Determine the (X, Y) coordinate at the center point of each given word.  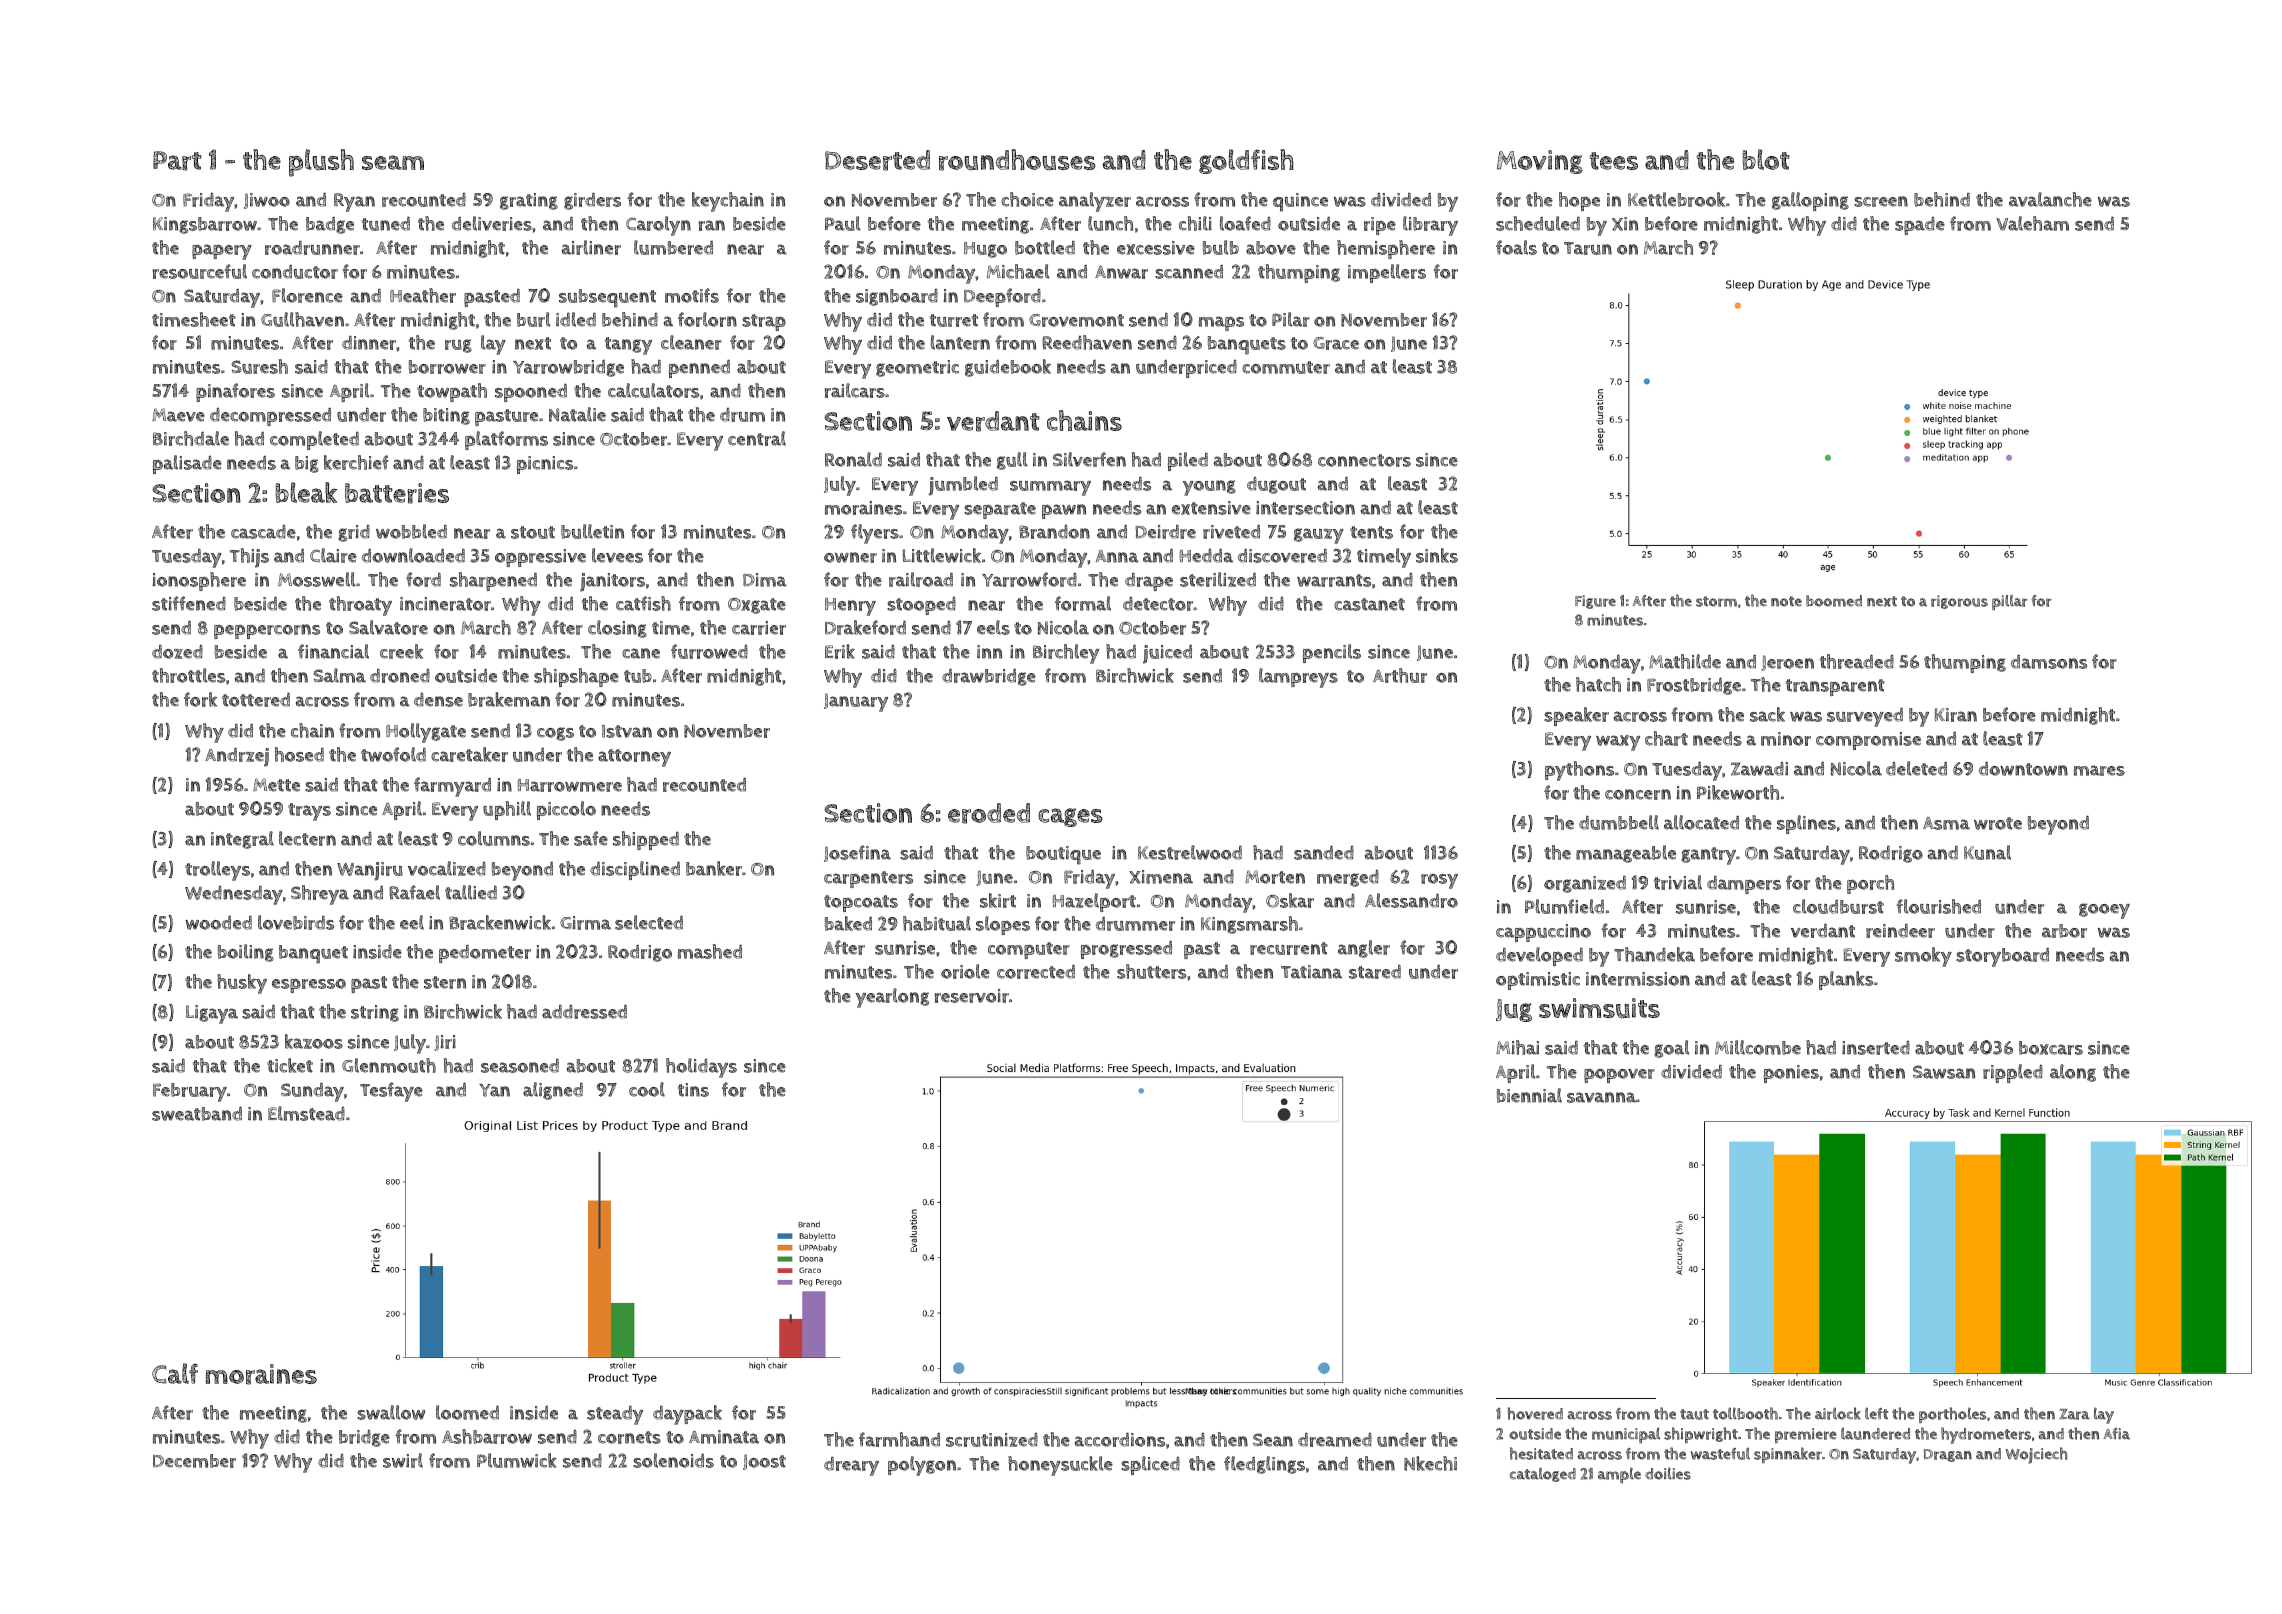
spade (1920, 226)
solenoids (673, 1460)
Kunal (1987, 852)
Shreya (320, 895)
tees (1614, 161)
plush (321, 163)
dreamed (1335, 1440)
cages (1070, 817)
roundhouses (1017, 160)
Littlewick (941, 555)
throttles (188, 675)
